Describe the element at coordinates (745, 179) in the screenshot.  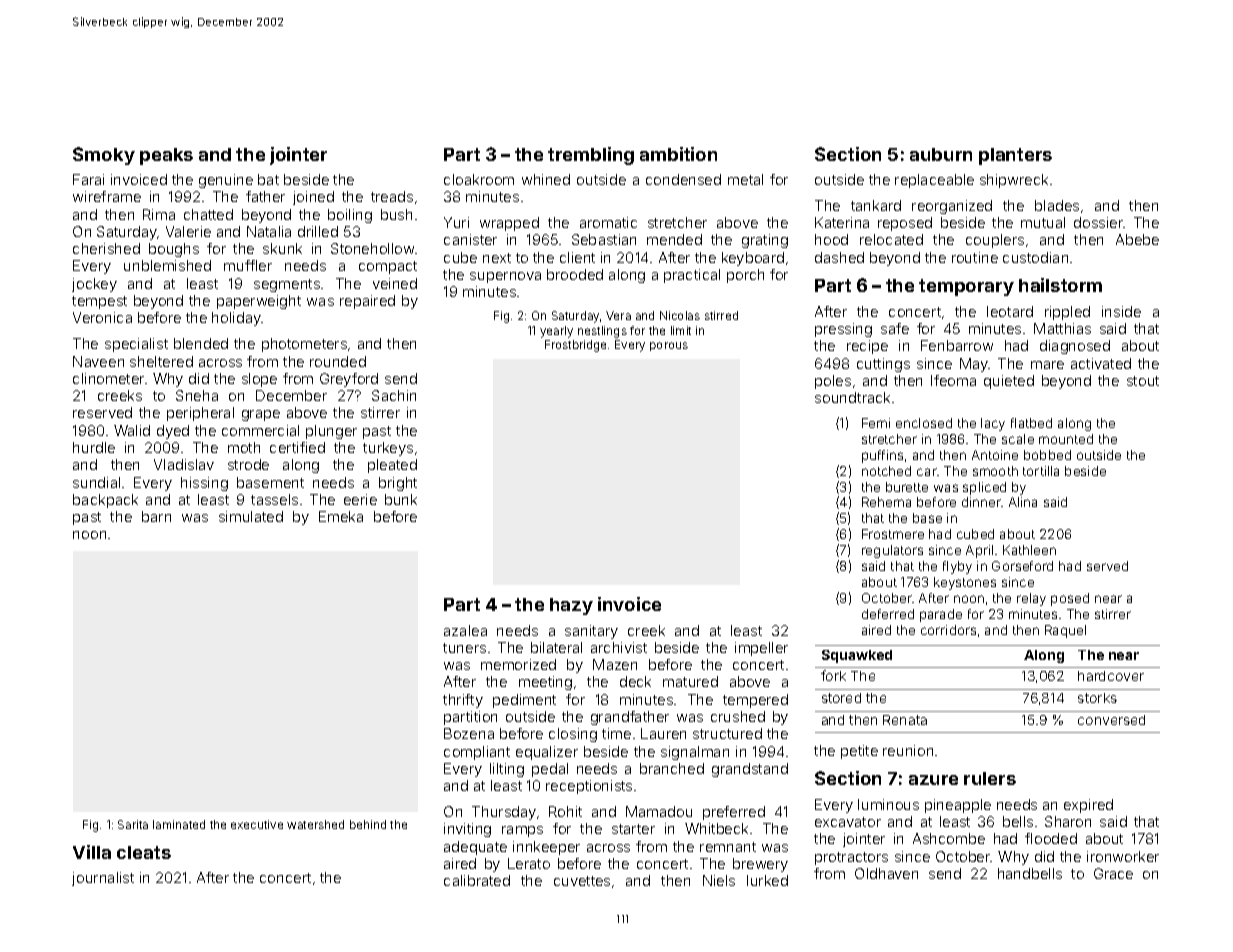
I see `metal` at that location.
